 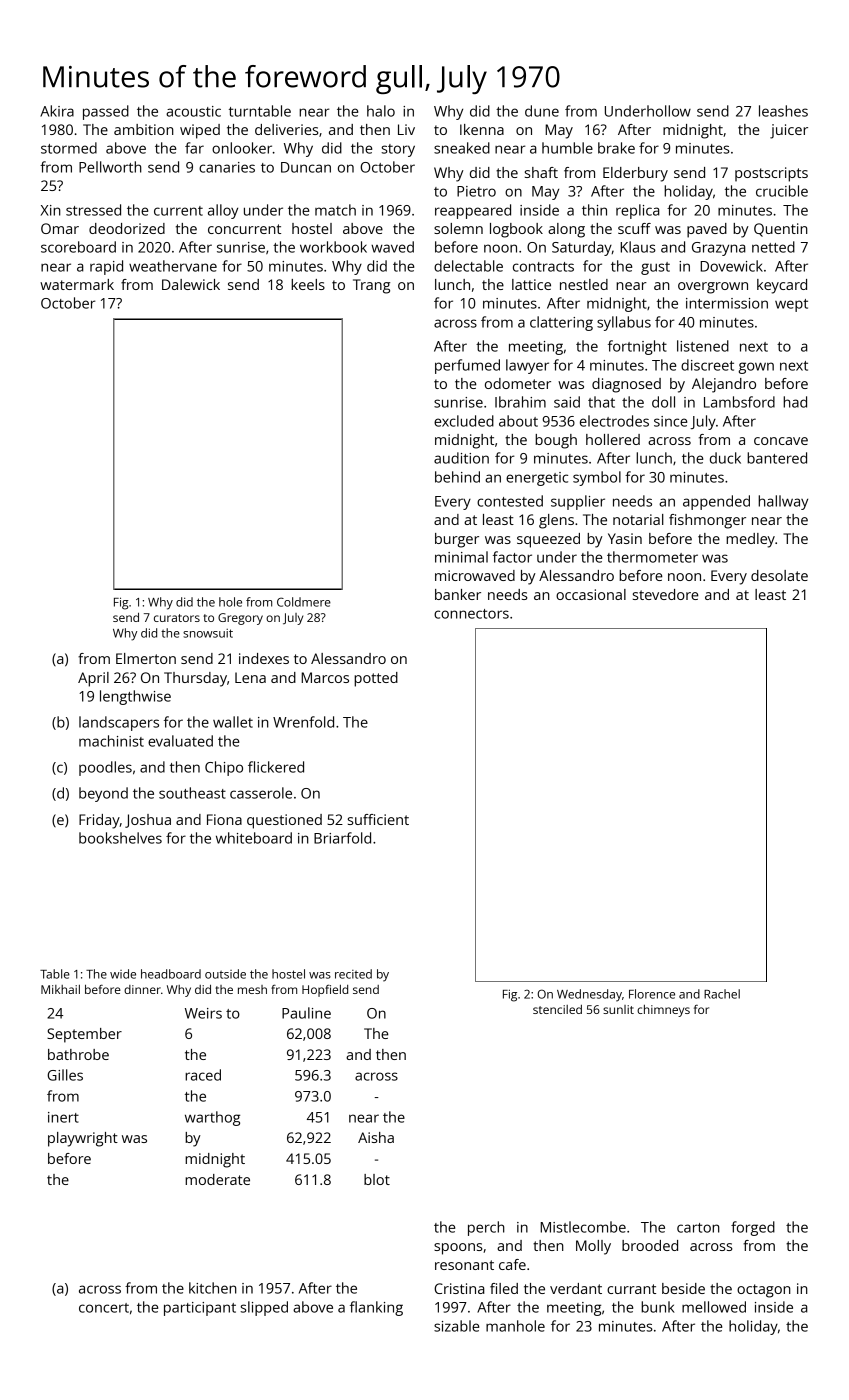 What do you see at coordinates (457, 540) in the document?
I see `burger` at bounding box center [457, 540].
